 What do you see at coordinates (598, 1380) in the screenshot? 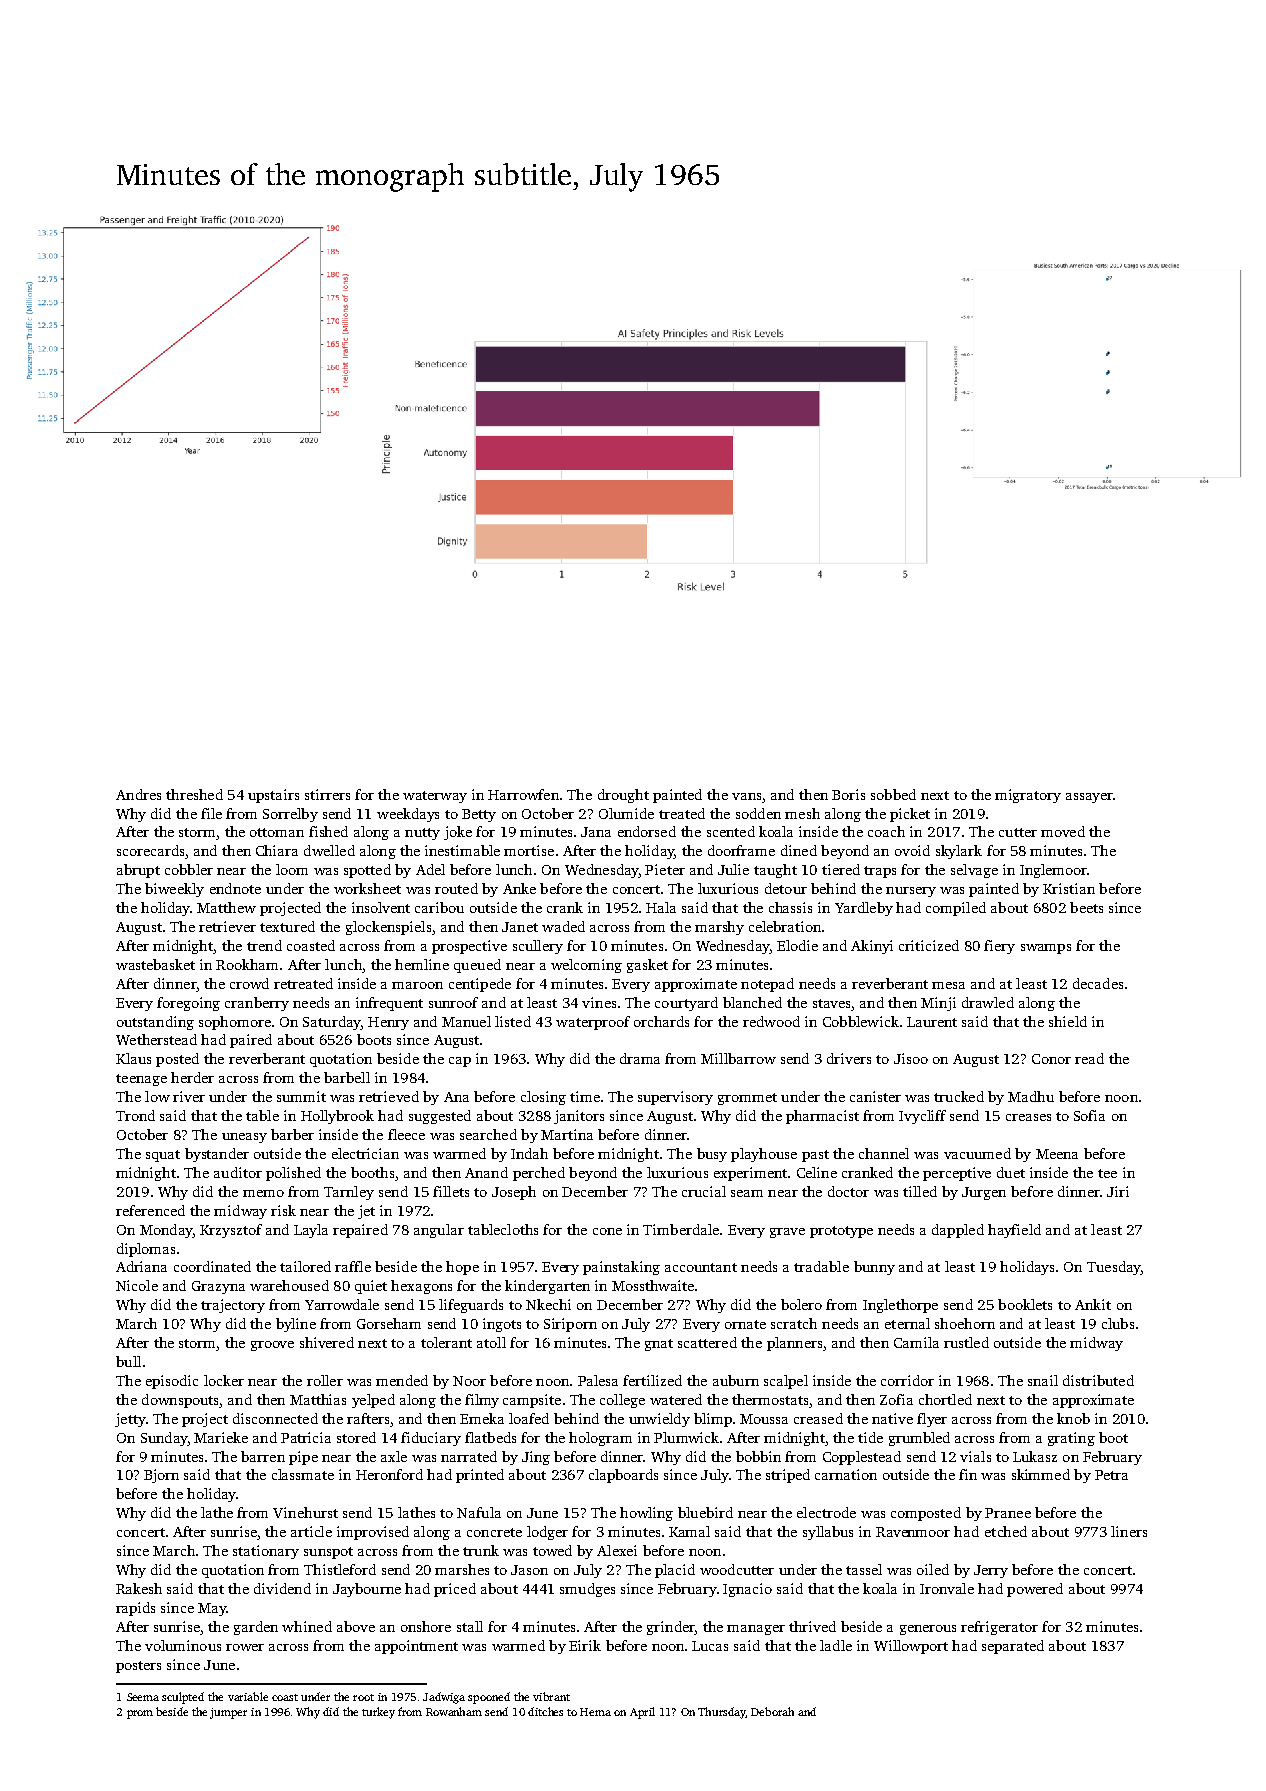
I see `Palesa` at bounding box center [598, 1380].
